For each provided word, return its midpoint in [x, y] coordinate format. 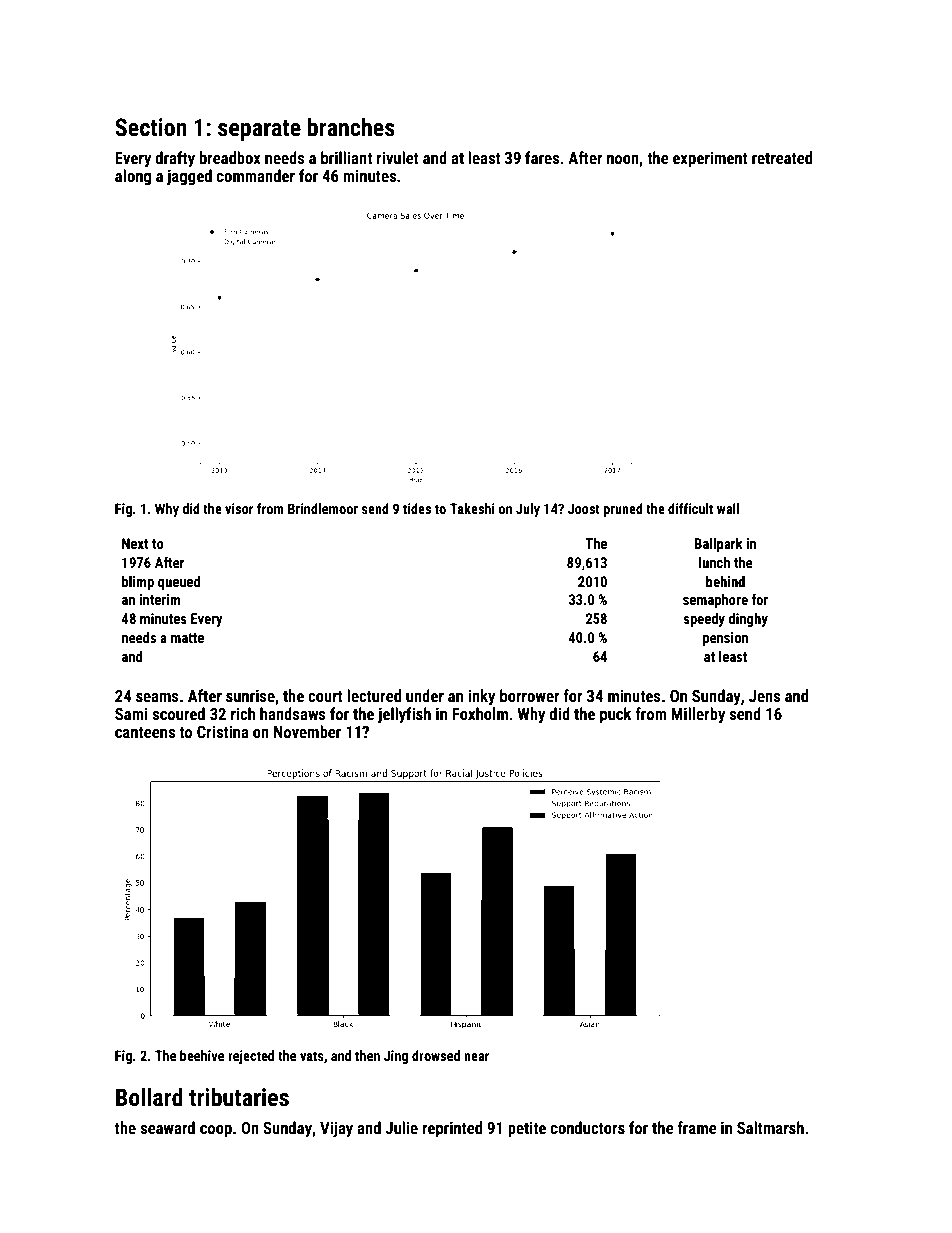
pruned [623, 510]
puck [615, 715]
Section [151, 127]
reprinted [452, 1129]
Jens [764, 696]
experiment [710, 159]
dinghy [748, 620]
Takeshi [472, 508]
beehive [202, 1055]
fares [542, 157]
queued [179, 583]
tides [417, 508]
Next [135, 543]
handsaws [293, 713]
